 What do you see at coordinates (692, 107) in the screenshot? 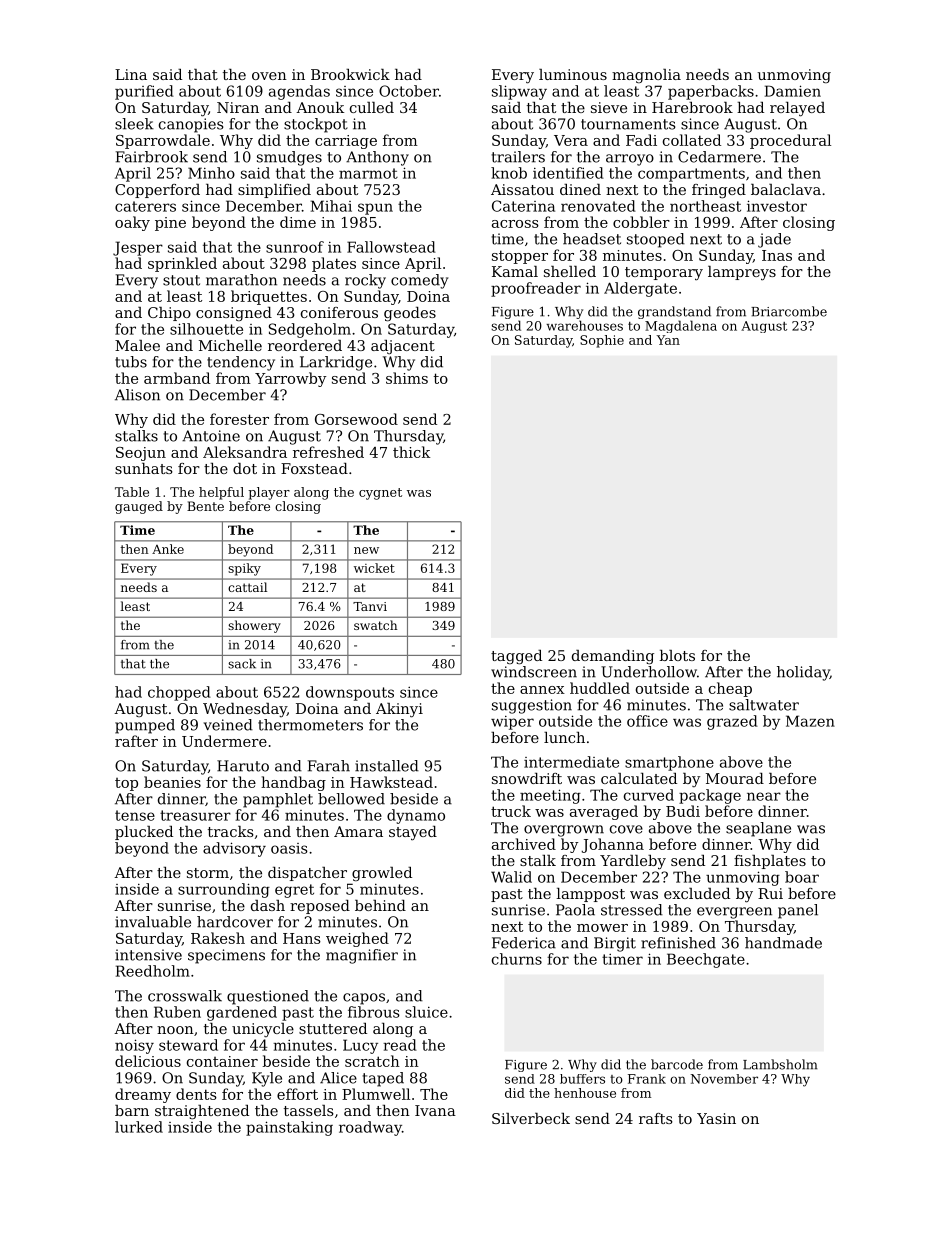
I see `Harebrook` at bounding box center [692, 107].
